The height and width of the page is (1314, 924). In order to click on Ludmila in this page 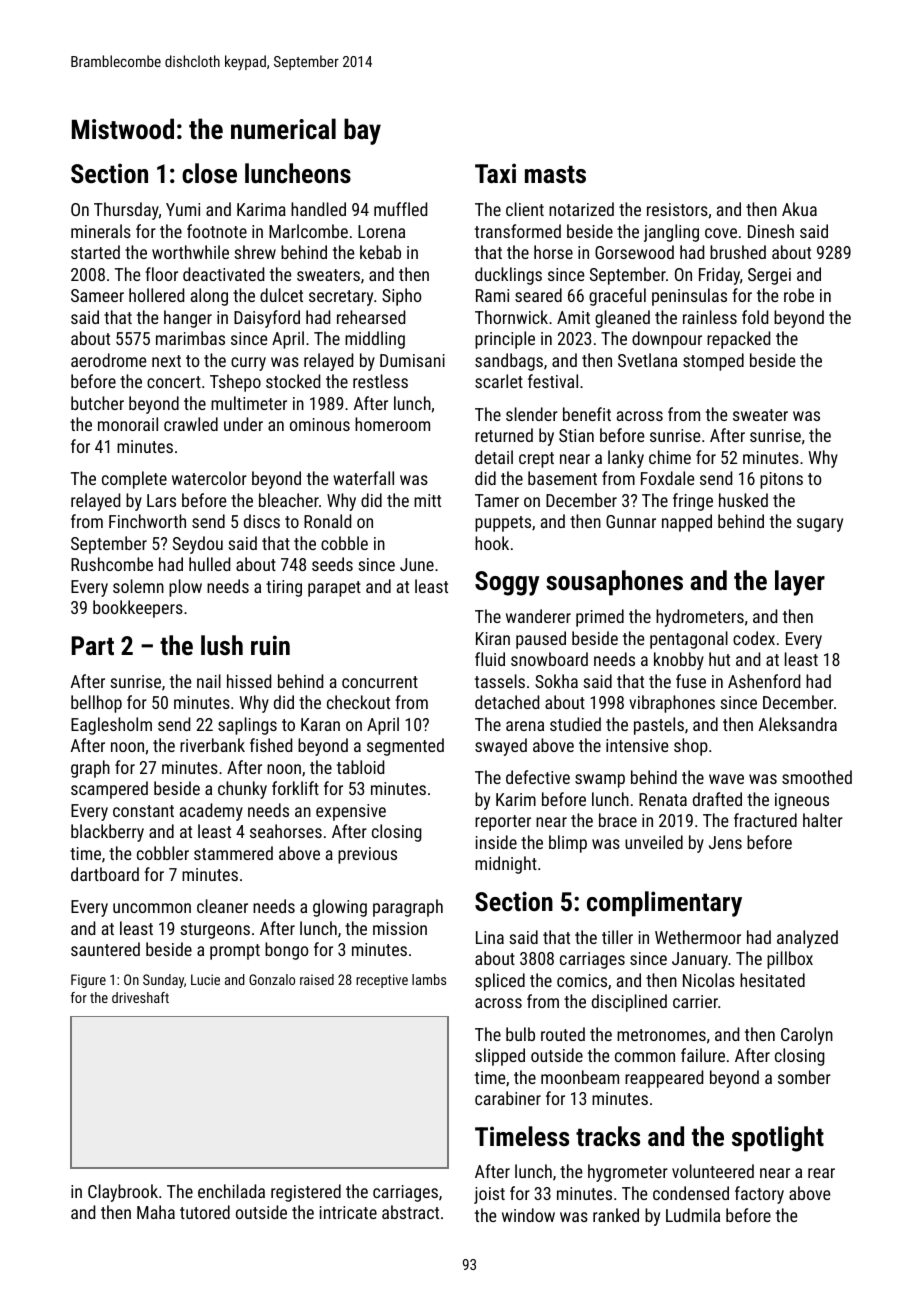, I will do `click(693, 1215)`.
